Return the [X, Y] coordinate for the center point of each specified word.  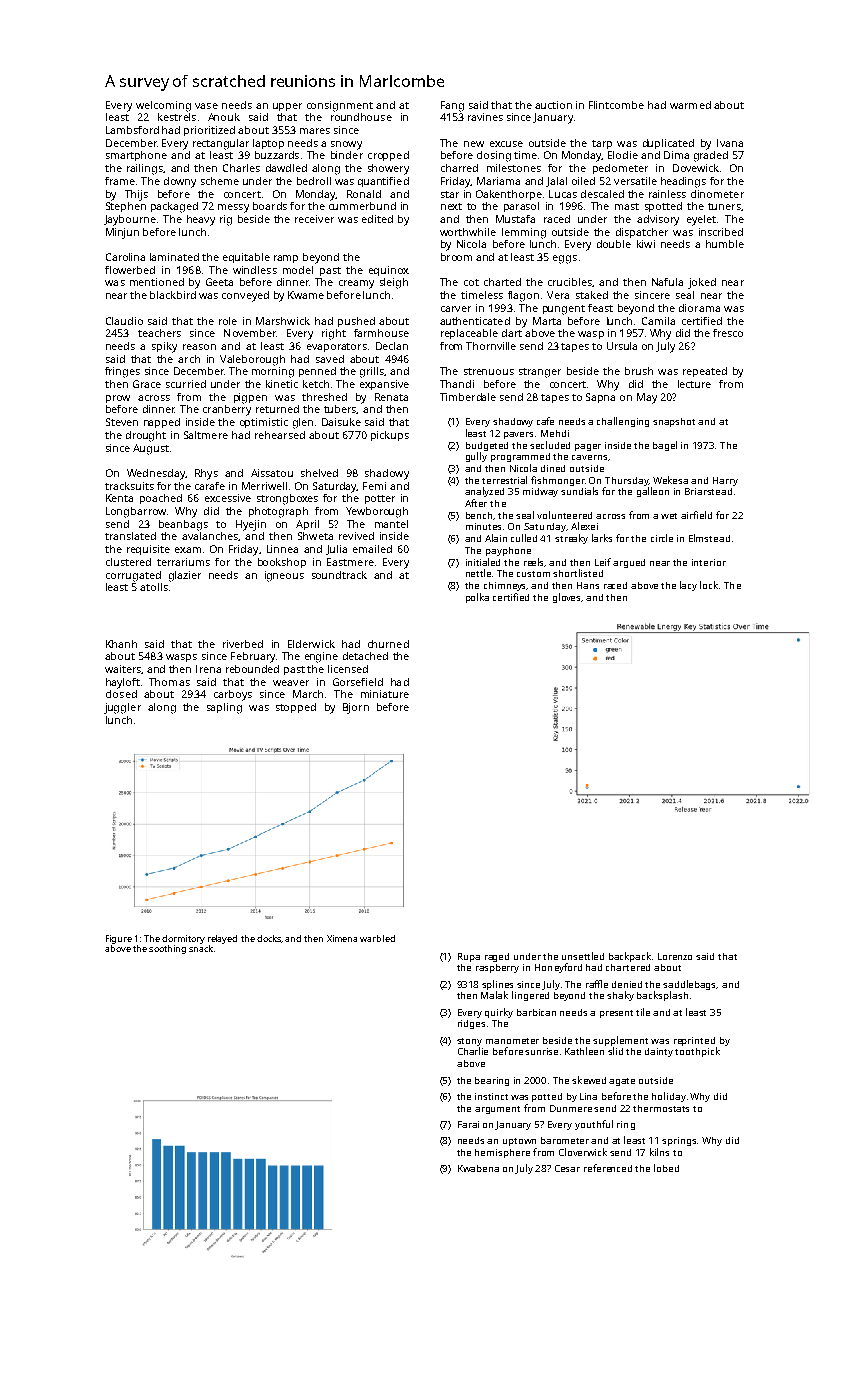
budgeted [487, 446]
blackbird [173, 295]
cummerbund [362, 206]
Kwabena [478, 1168]
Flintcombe [616, 105]
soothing [167, 949]
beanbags [183, 525]
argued [629, 563]
